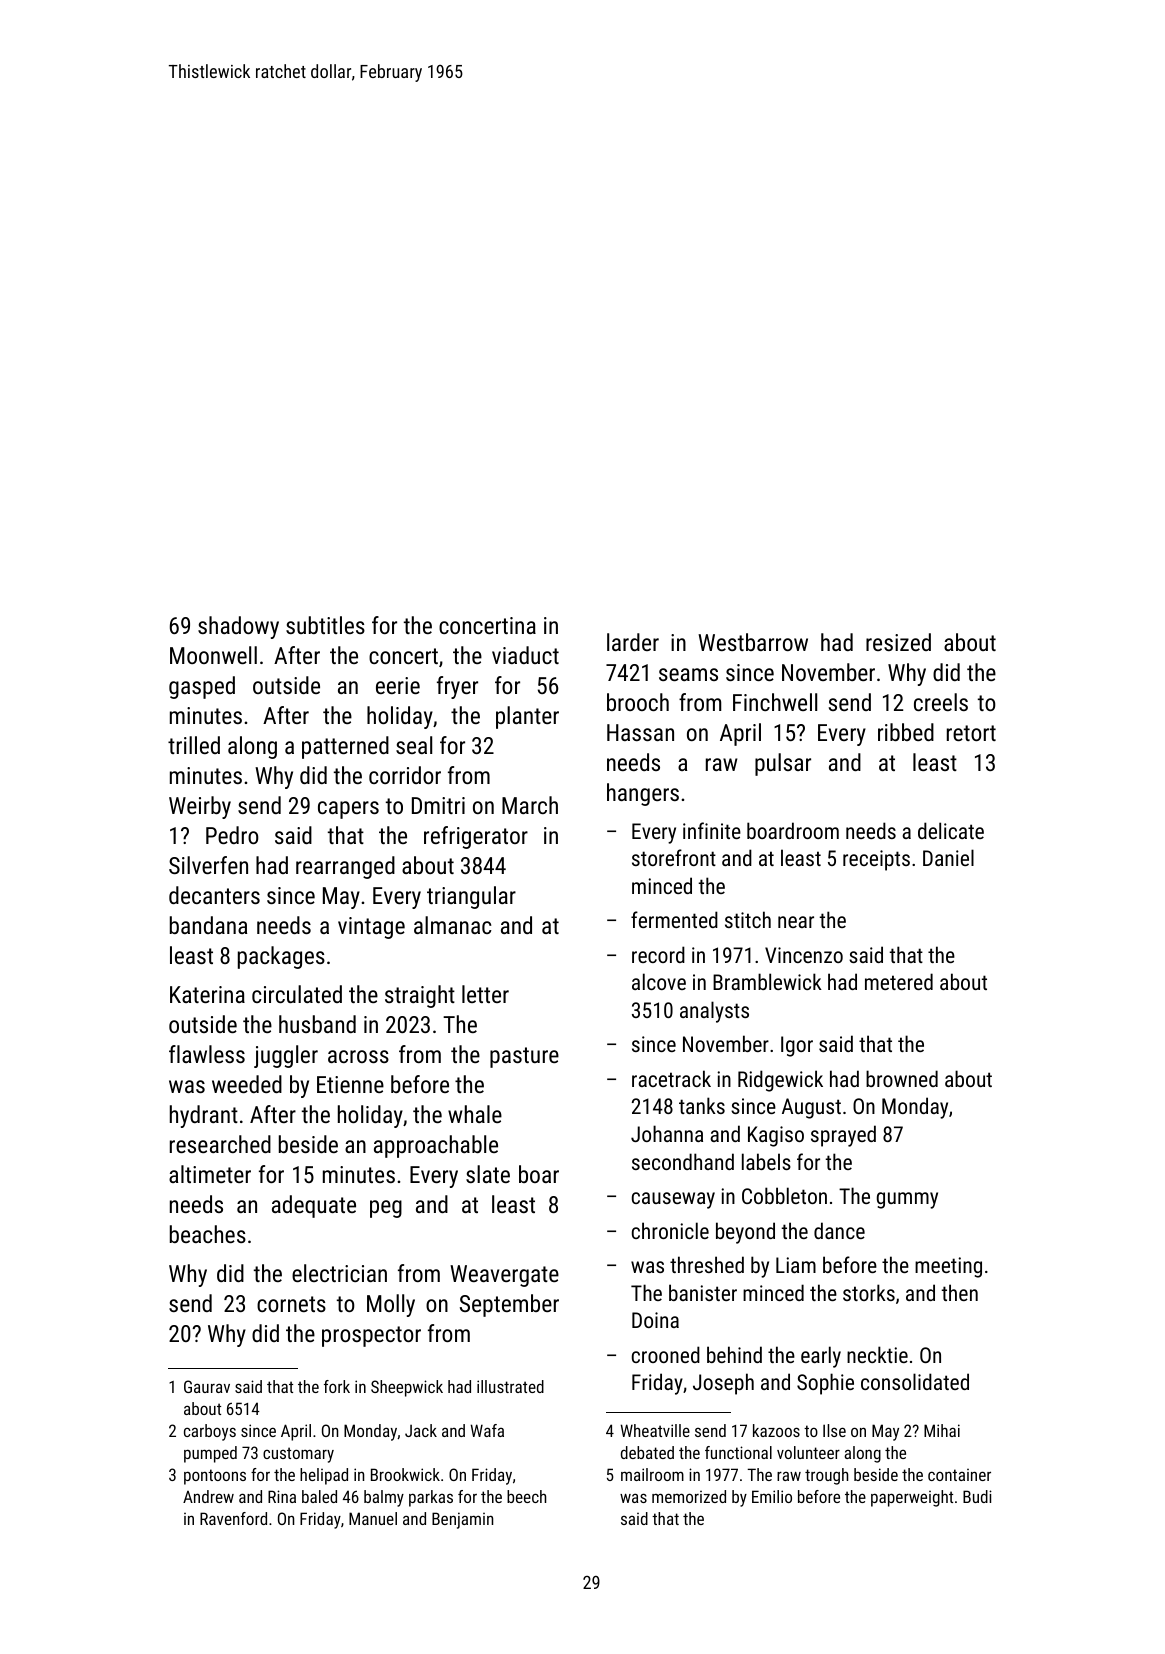 The width and height of the screenshot is (1165, 1654). What do you see at coordinates (358, 1056) in the screenshot?
I see `across` at bounding box center [358, 1056].
